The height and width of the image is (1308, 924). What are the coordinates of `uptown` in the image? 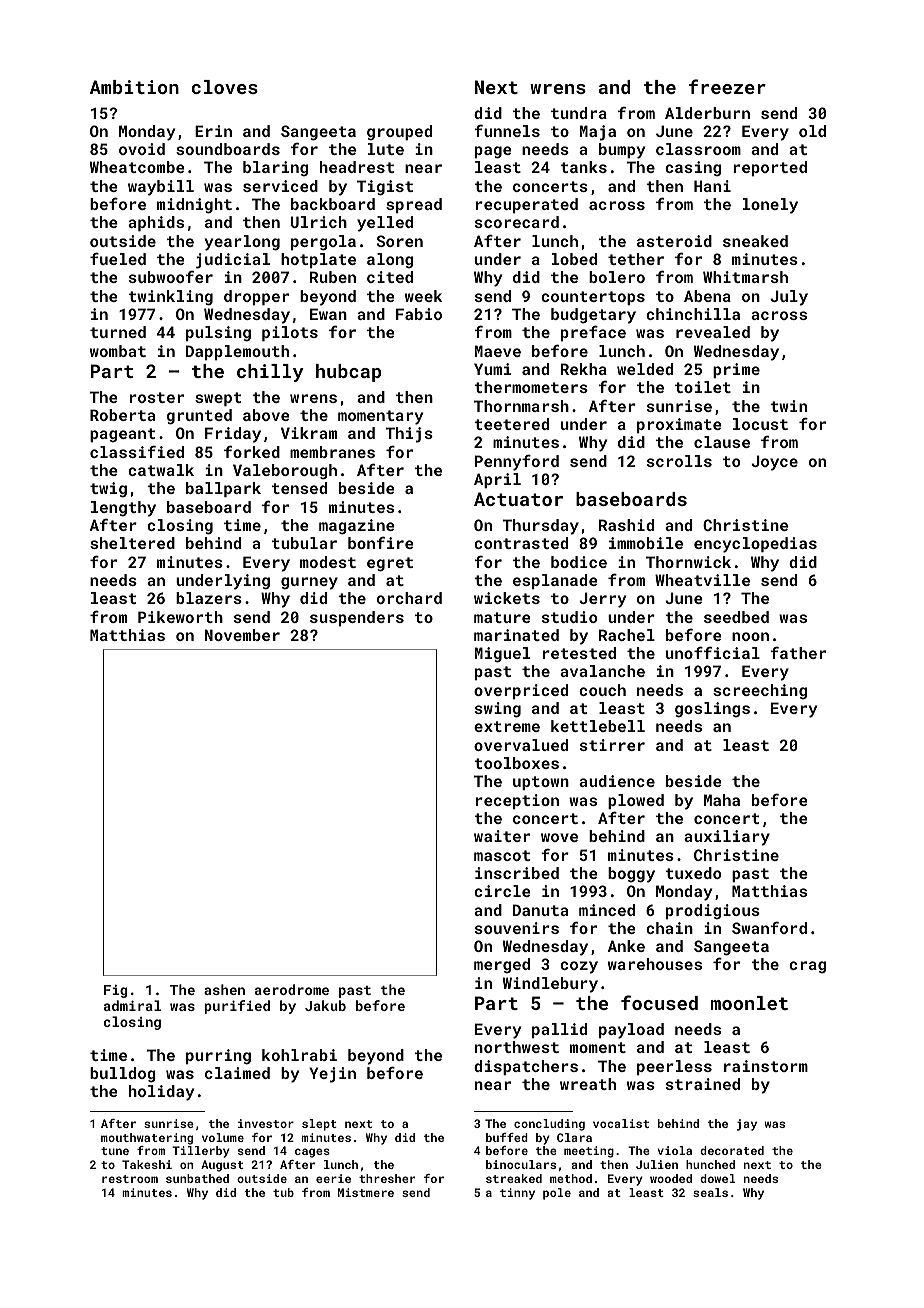 It's located at (541, 783).
